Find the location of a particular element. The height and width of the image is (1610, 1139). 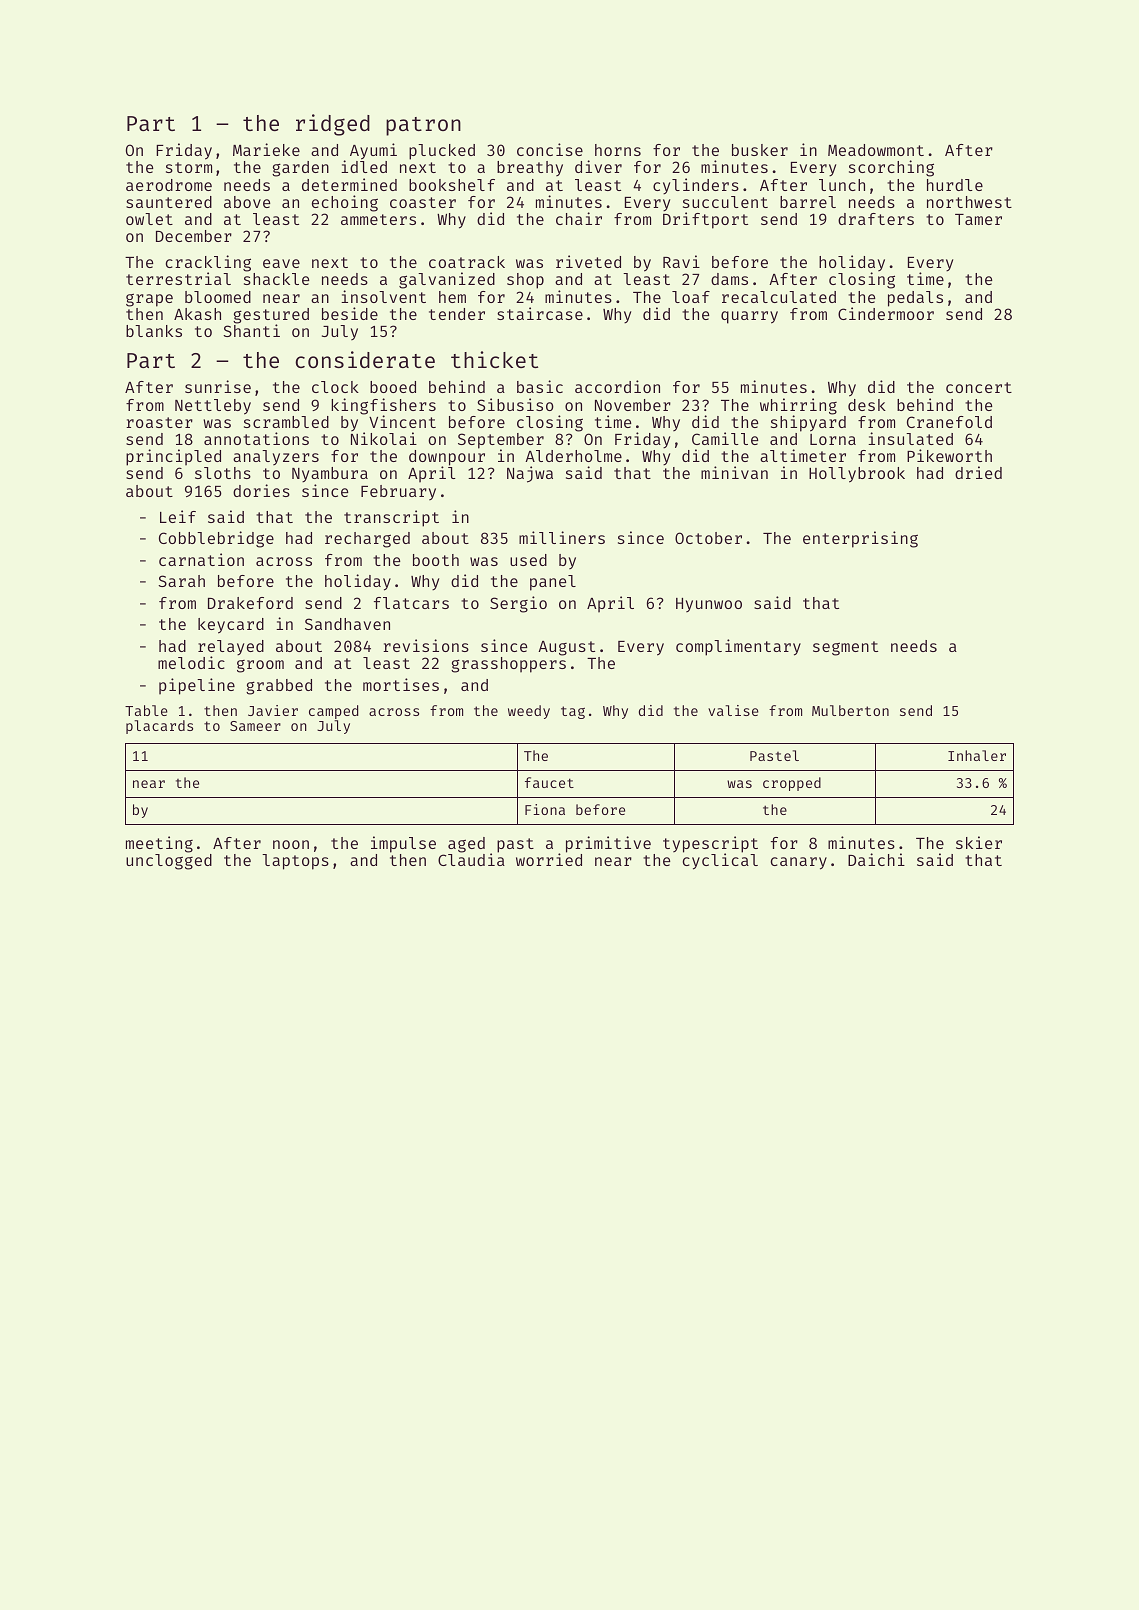

noon is located at coordinates (291, 844).
